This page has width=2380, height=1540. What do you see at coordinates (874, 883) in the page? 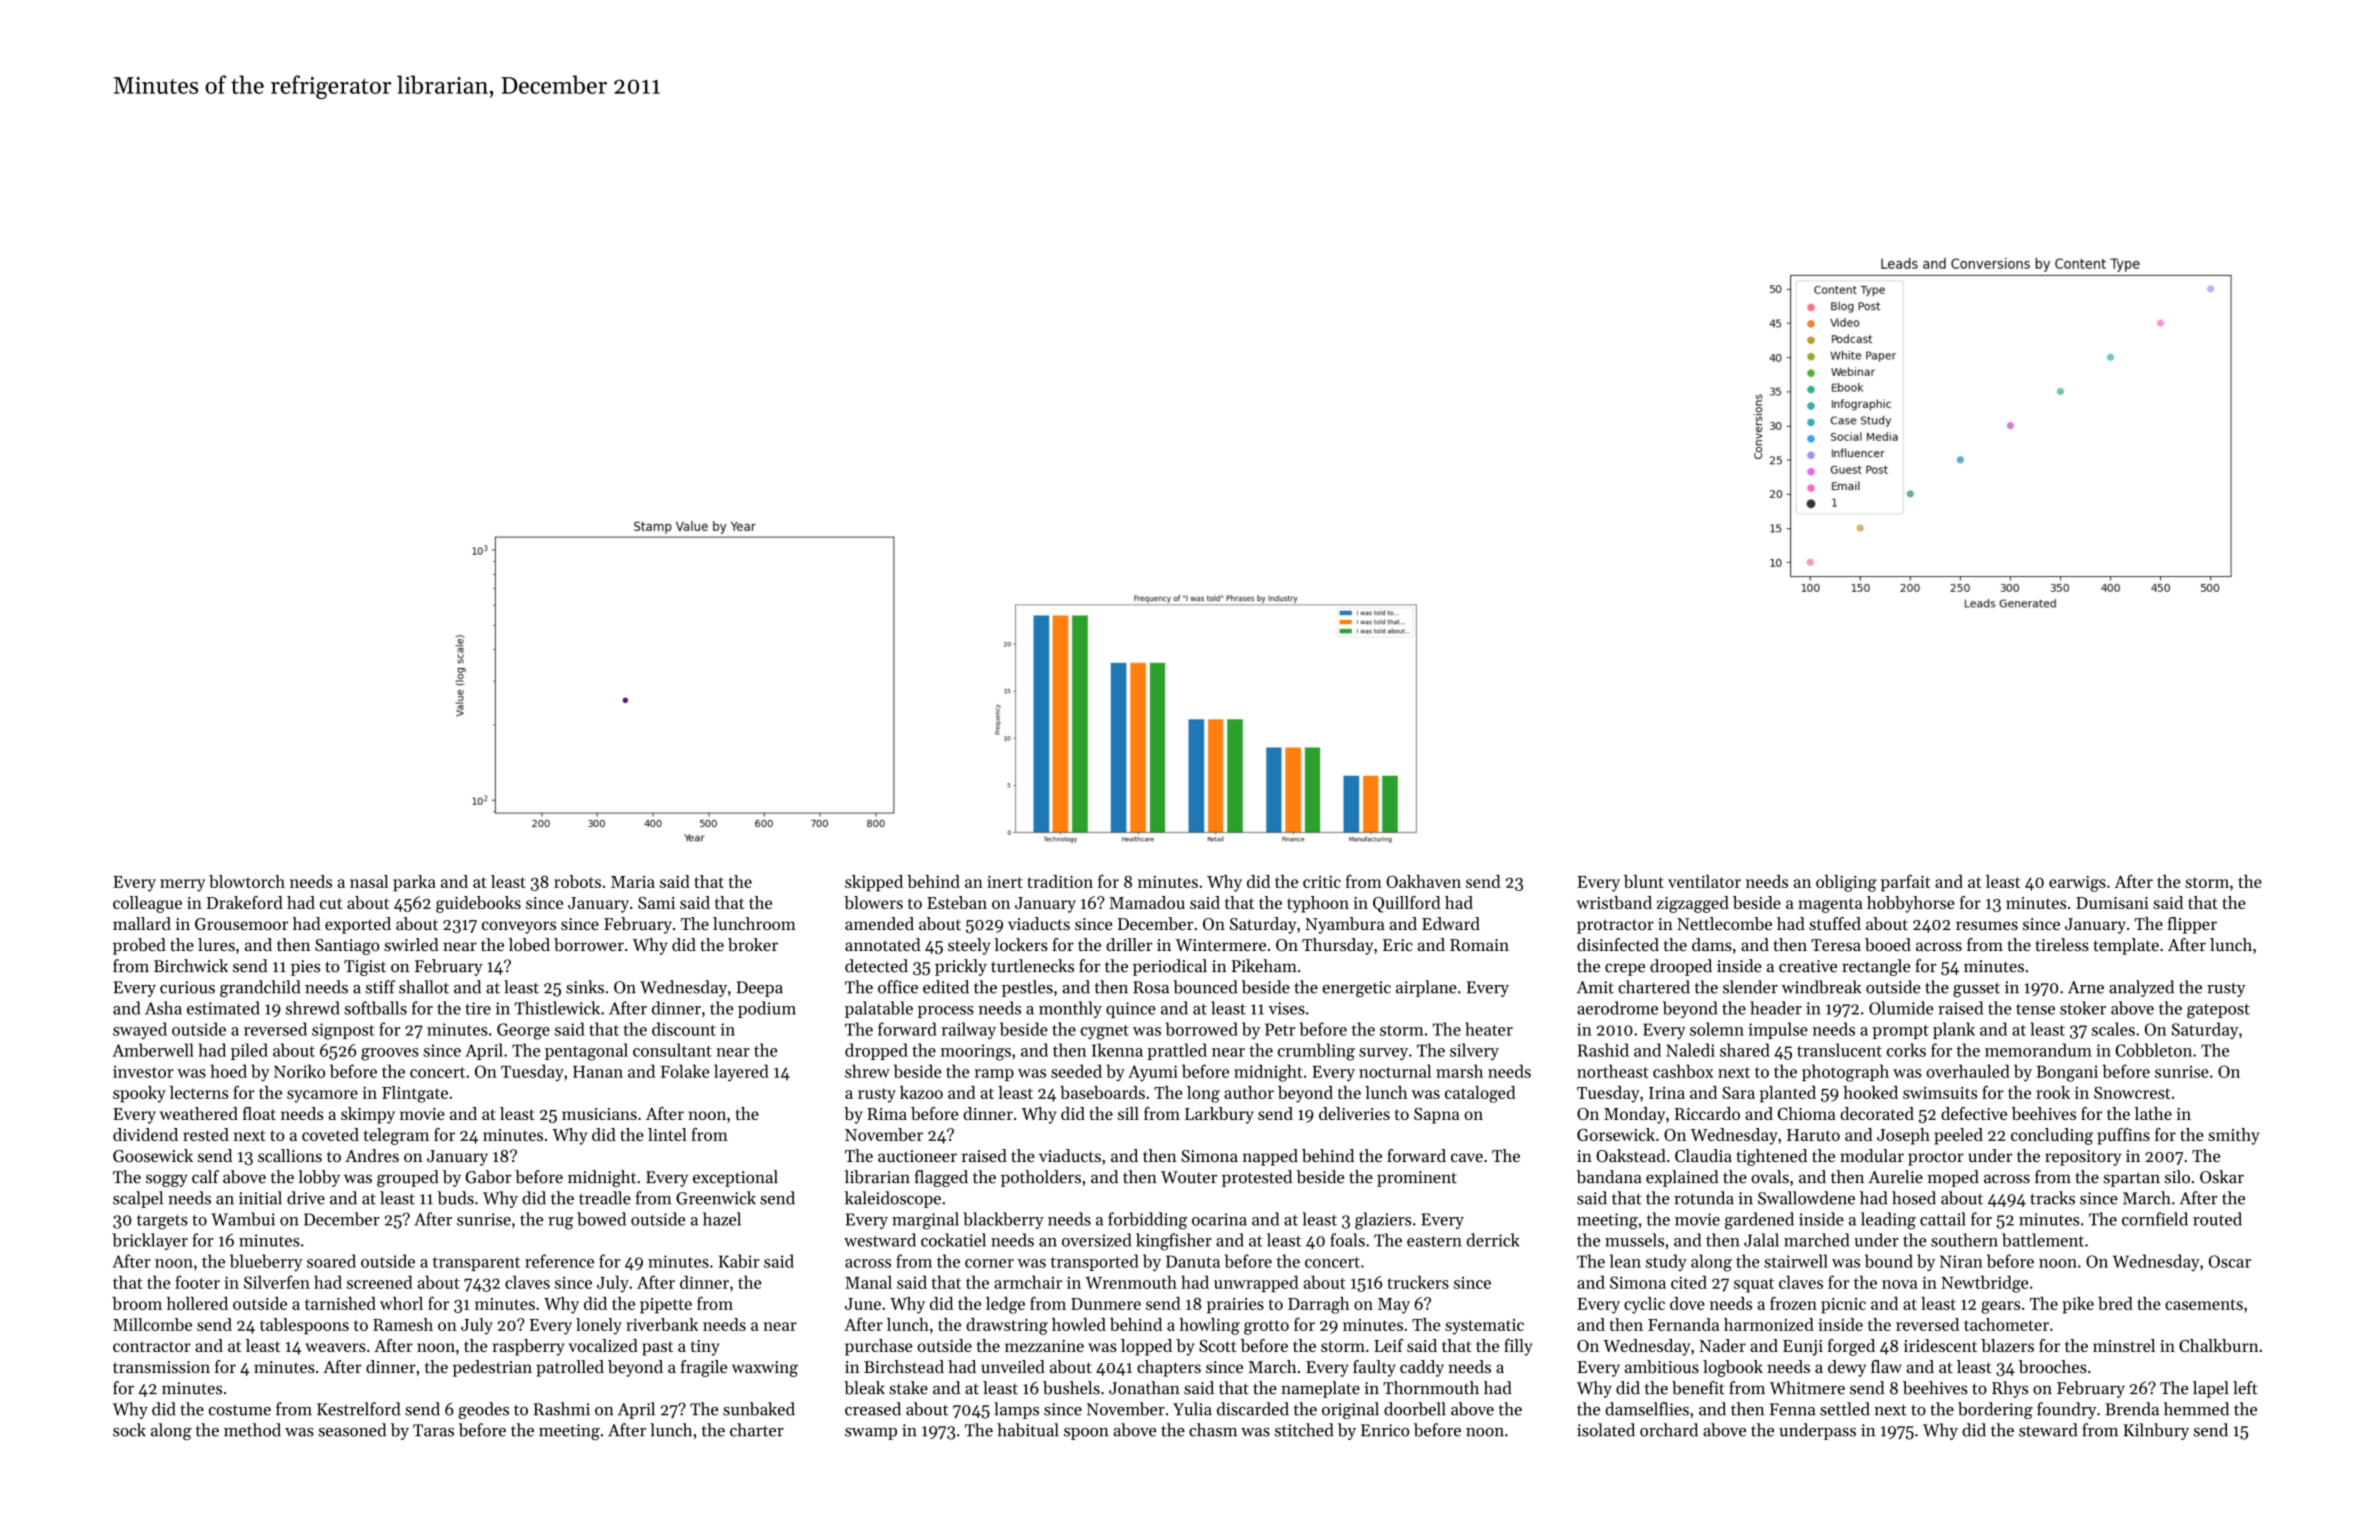
I see `skipped` at bounding box center [874, 883].
